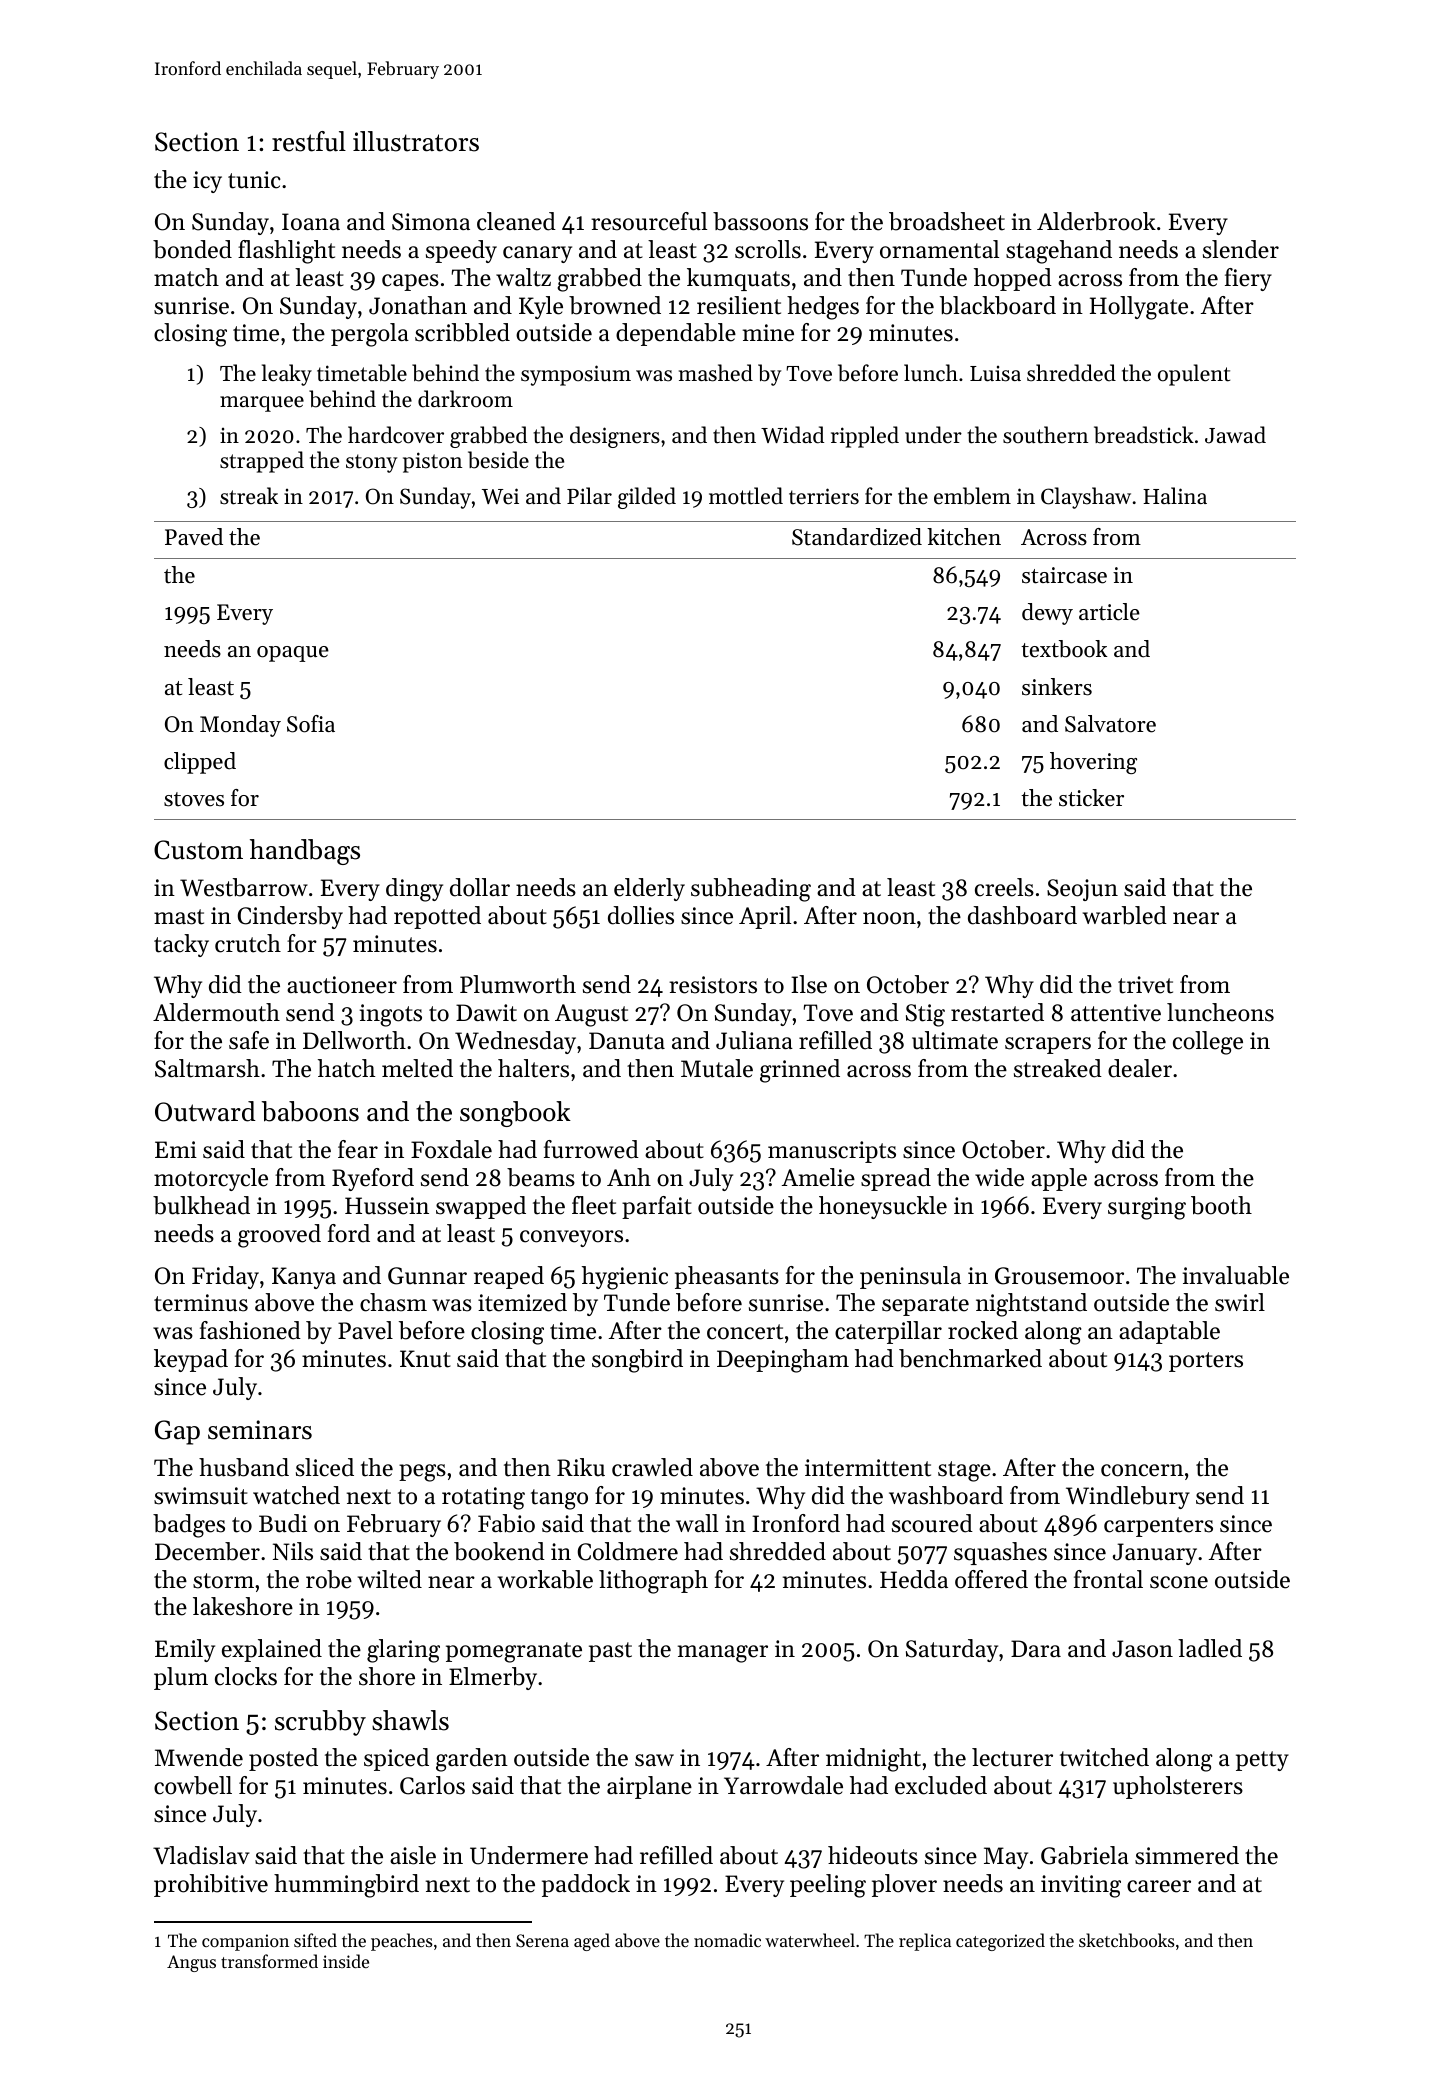  What do you see at coordinates (1175, 495) in the screenshot?
I see `Halina` at bounding box center [1175, 495].
